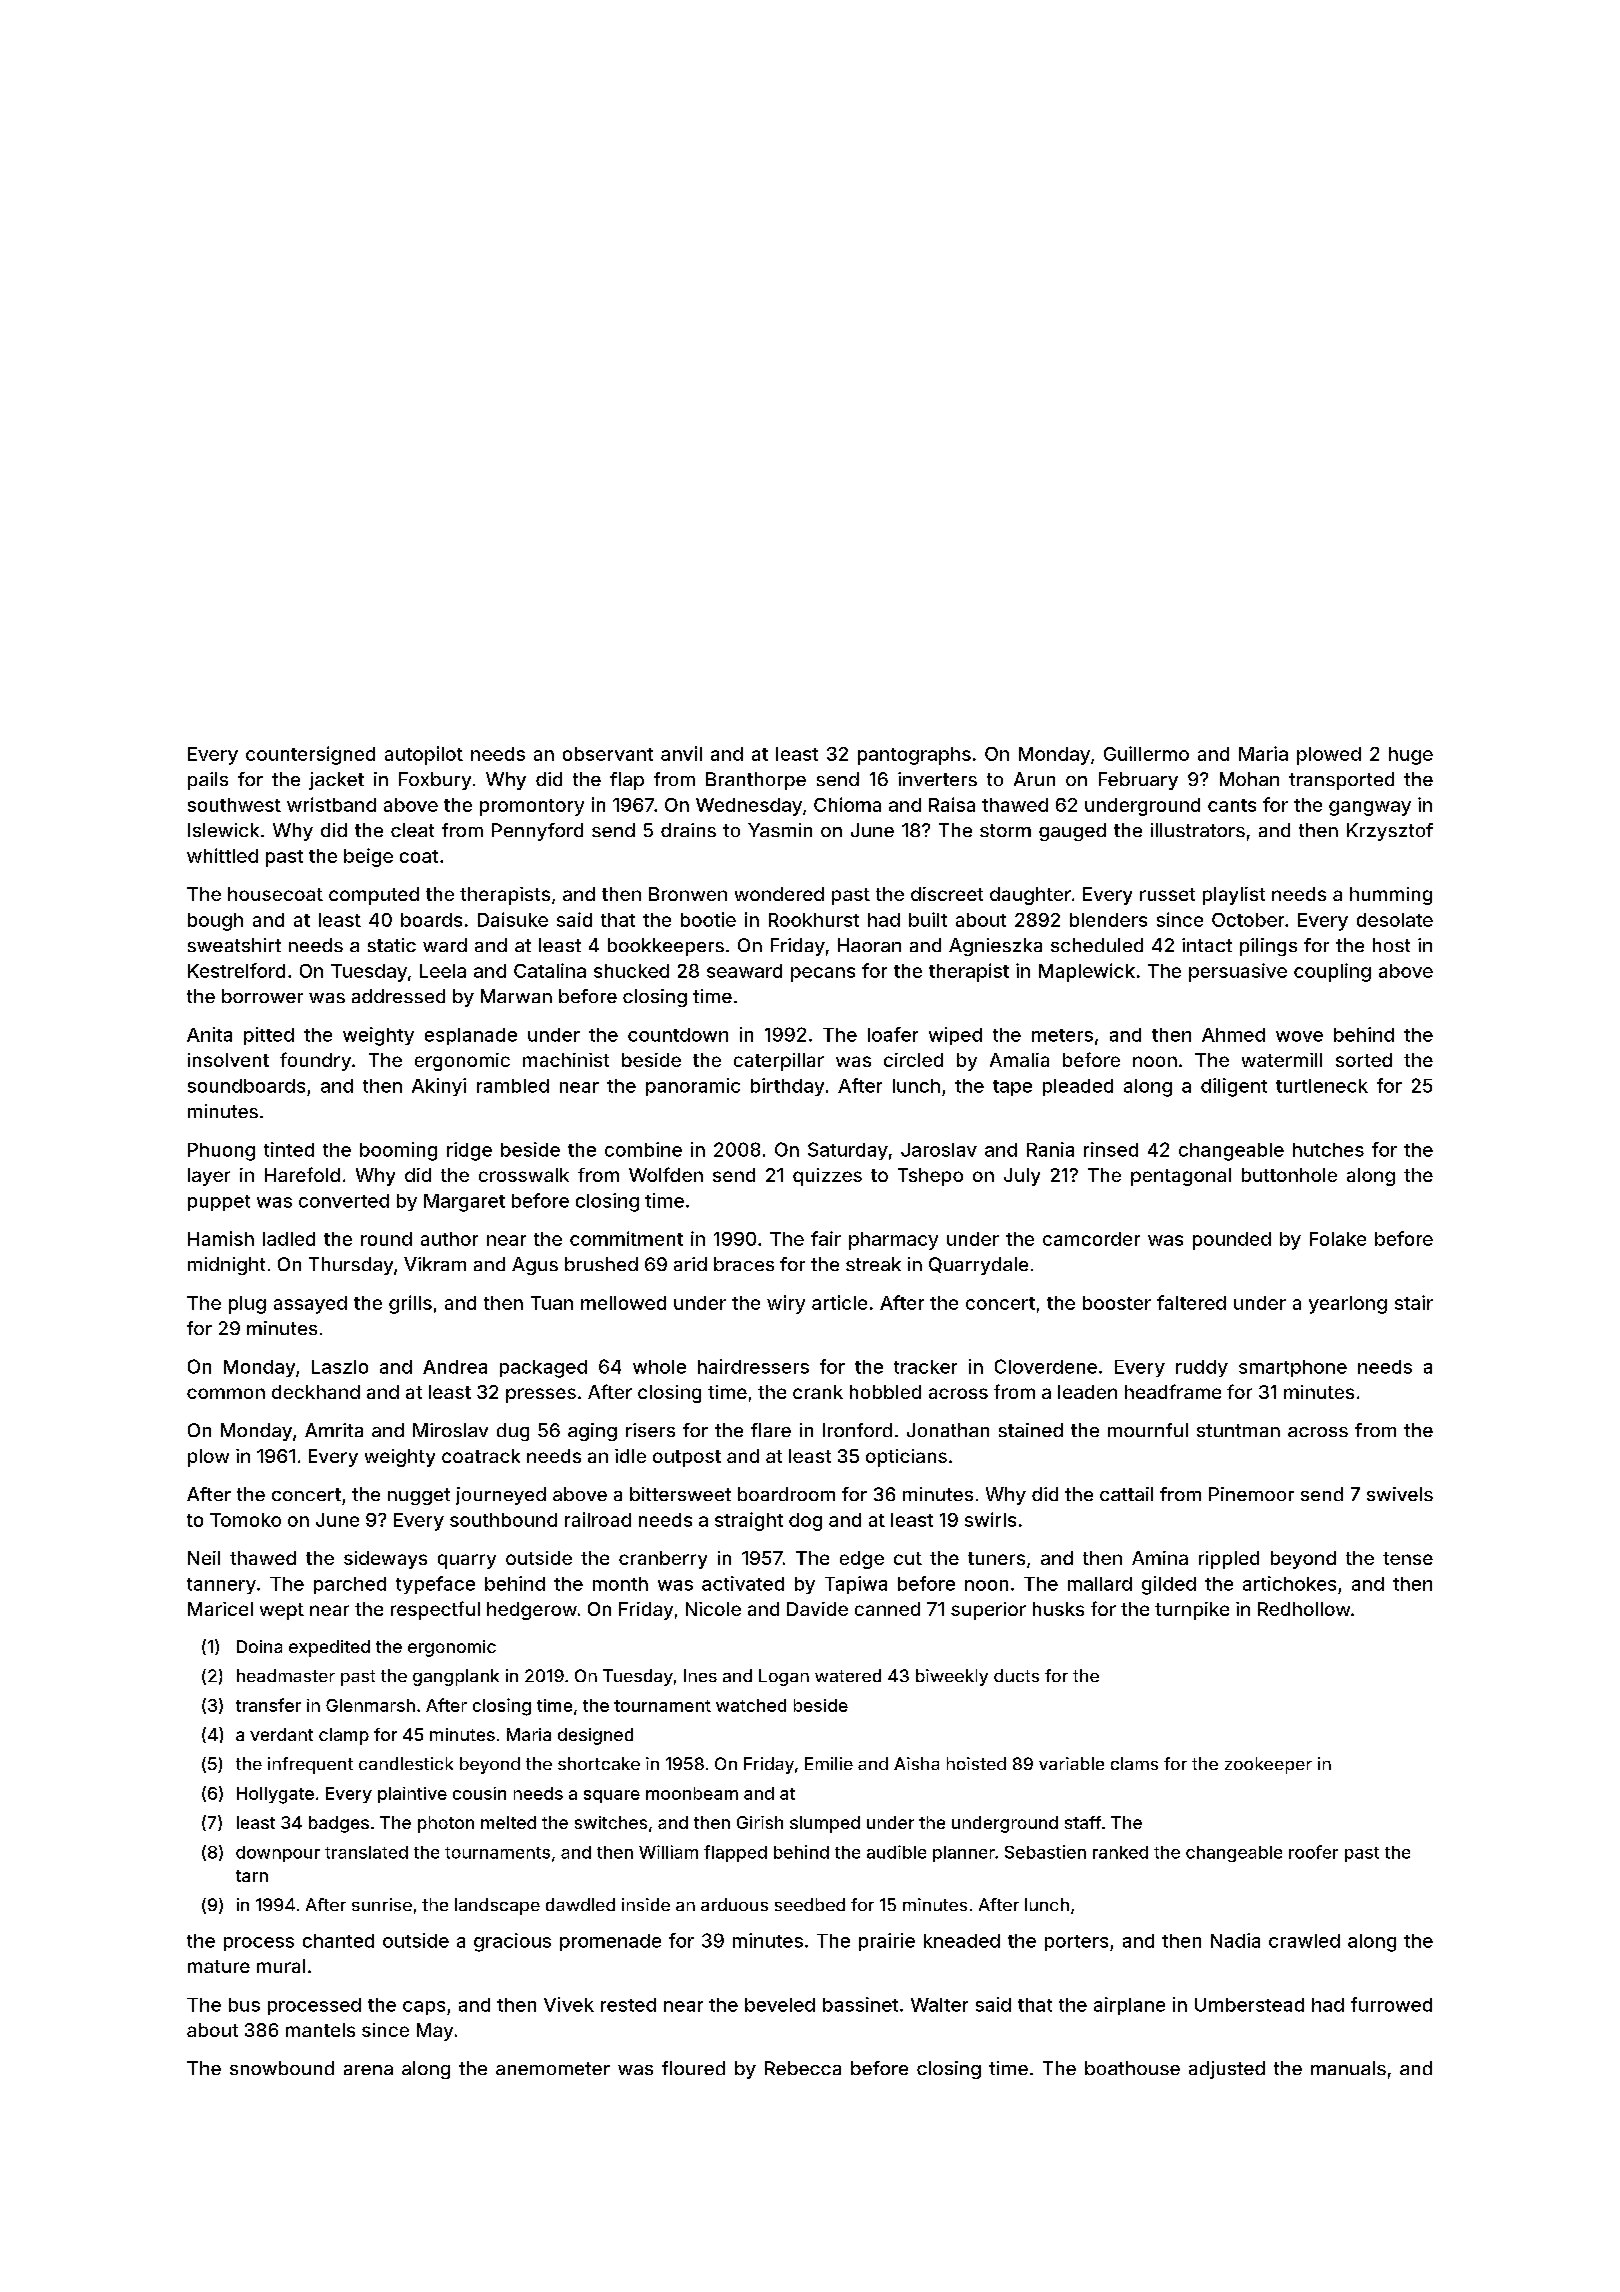 The width and height of the screenshot is (1620, 2292). What do you see at coordinates (1167, 894) in the screenshot?
I see `russet` at bounding box center [1167, 894].
